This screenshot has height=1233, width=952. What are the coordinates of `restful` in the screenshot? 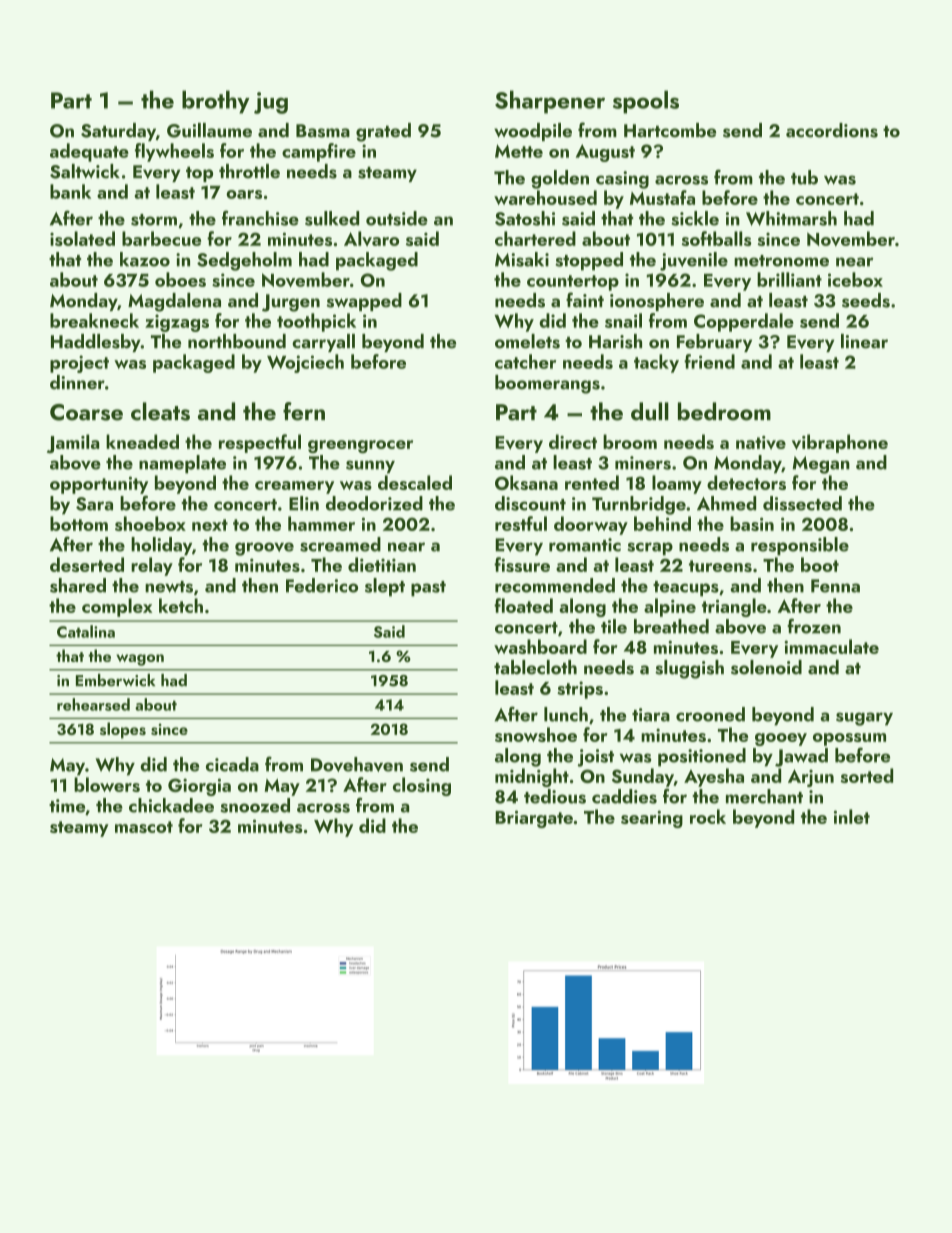 It's located at (521, 523).
